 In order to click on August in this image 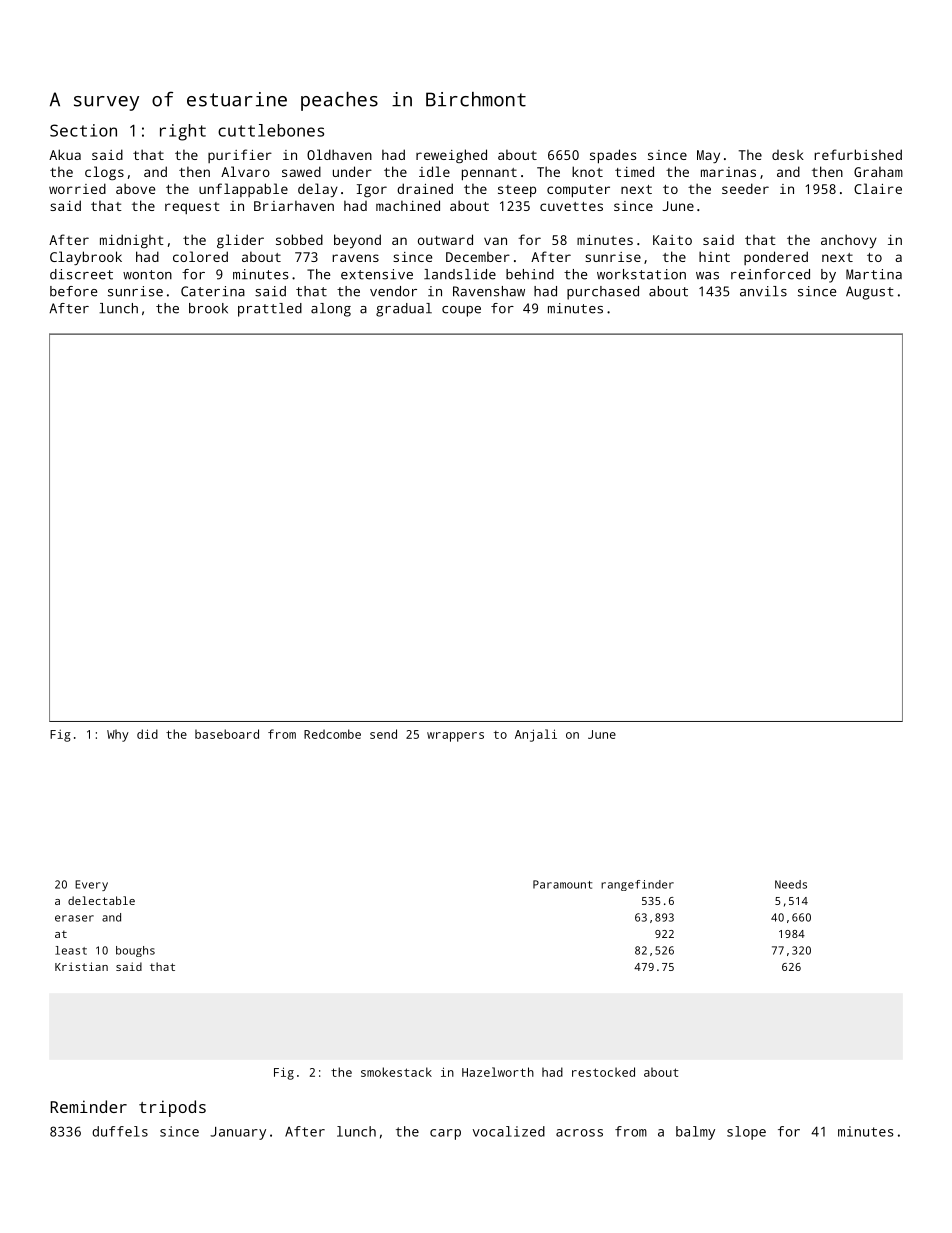, I will do `click(870, 293)`.
